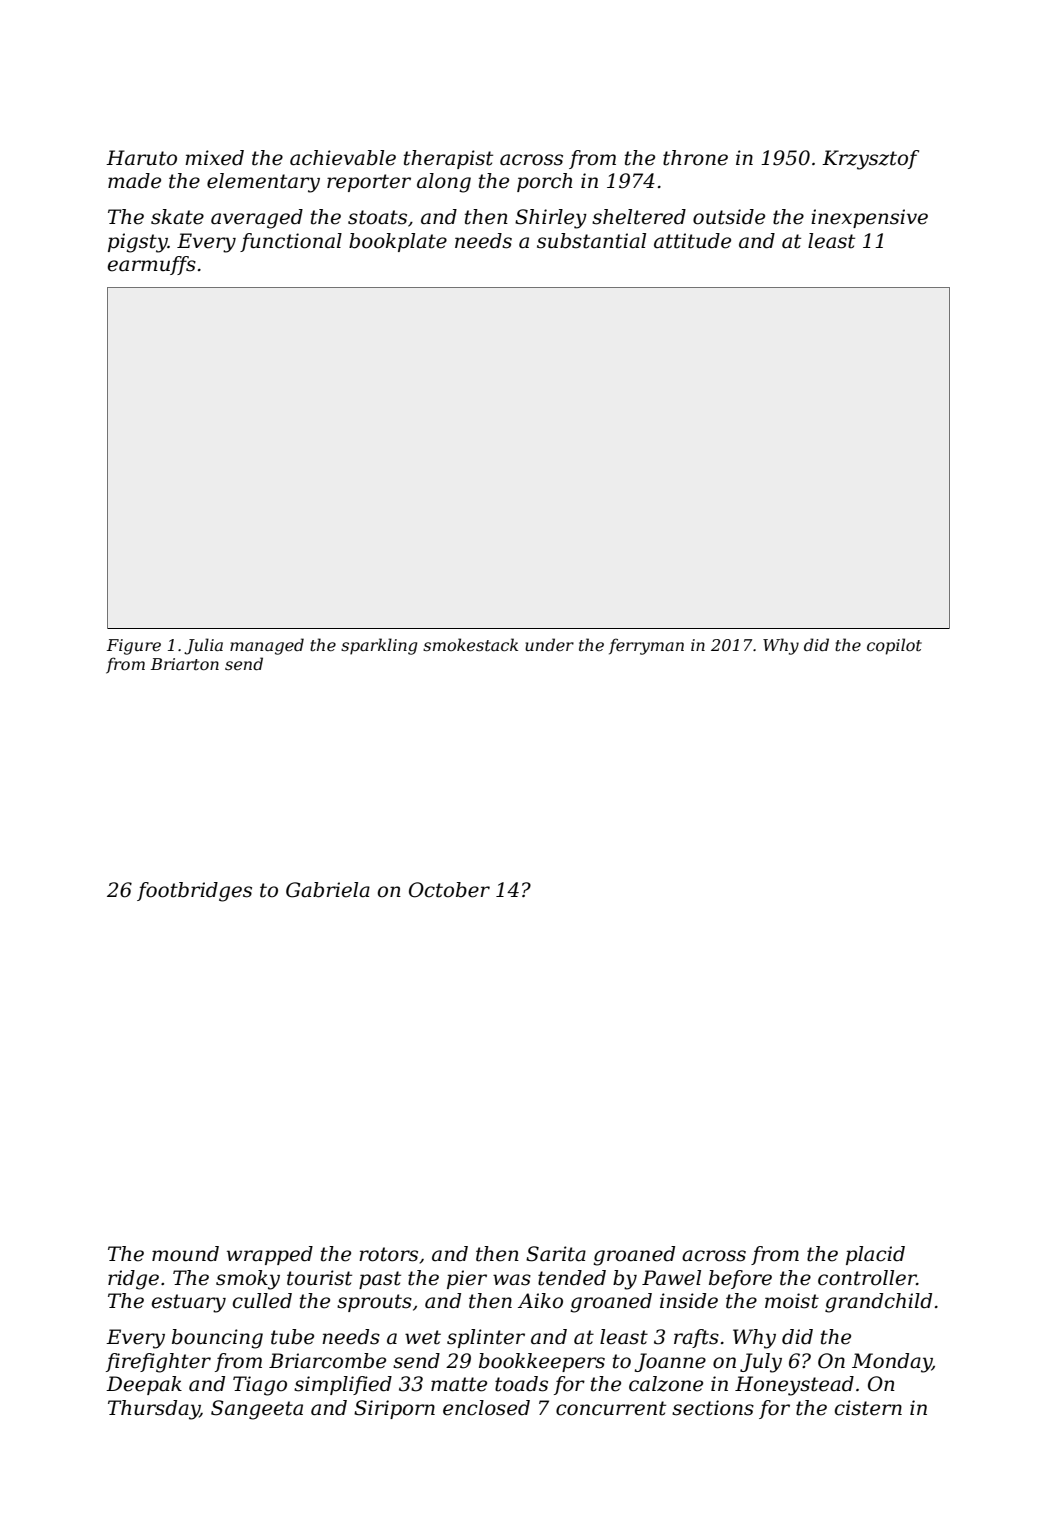  What do you see at coordinates (470, 644) in the screenshot?
I see `smokestack` at bounding box center [470, 644].
